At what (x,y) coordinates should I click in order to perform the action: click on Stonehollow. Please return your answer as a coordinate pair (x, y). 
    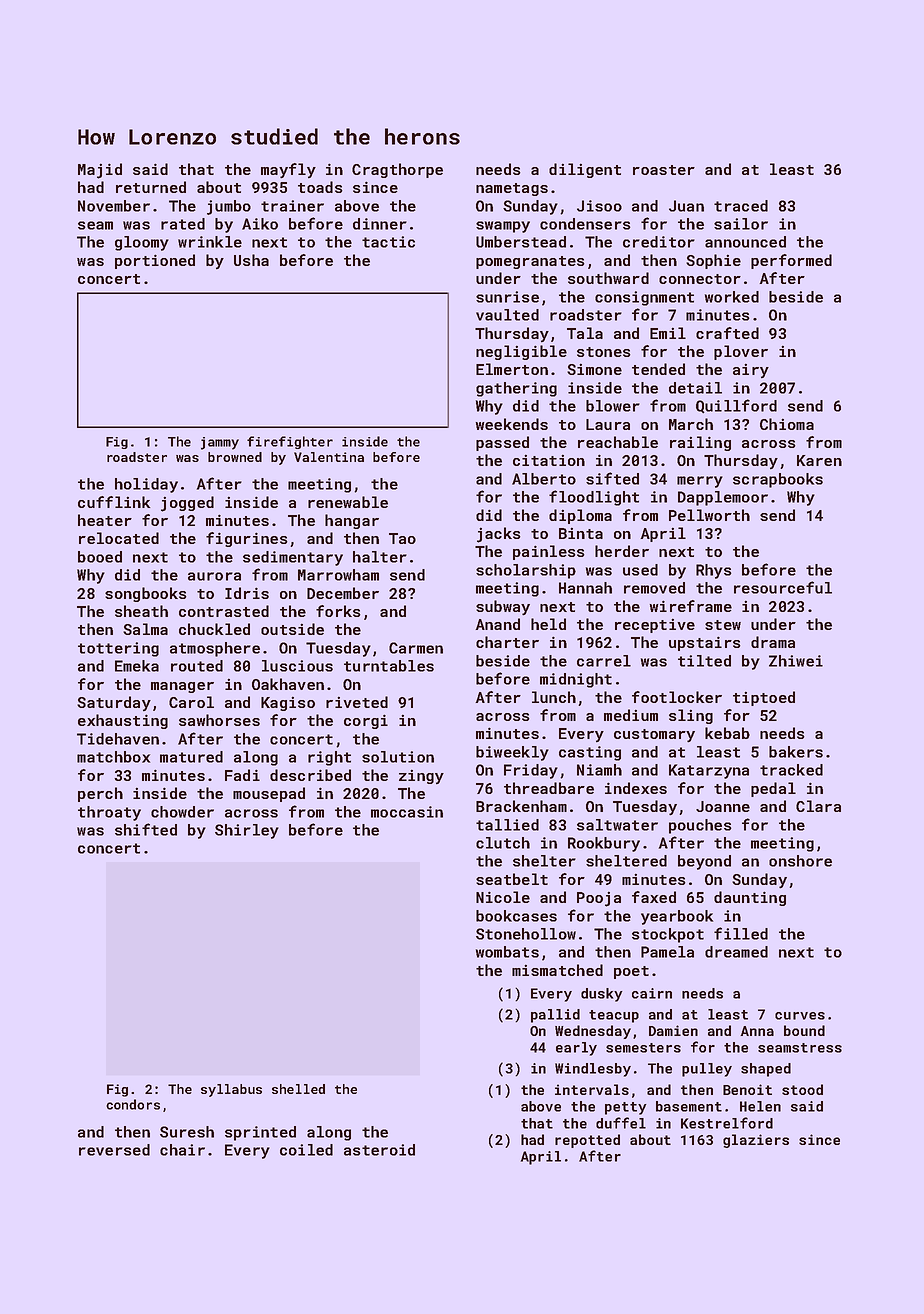
    Looking at the image, I should click on (526, 934).
